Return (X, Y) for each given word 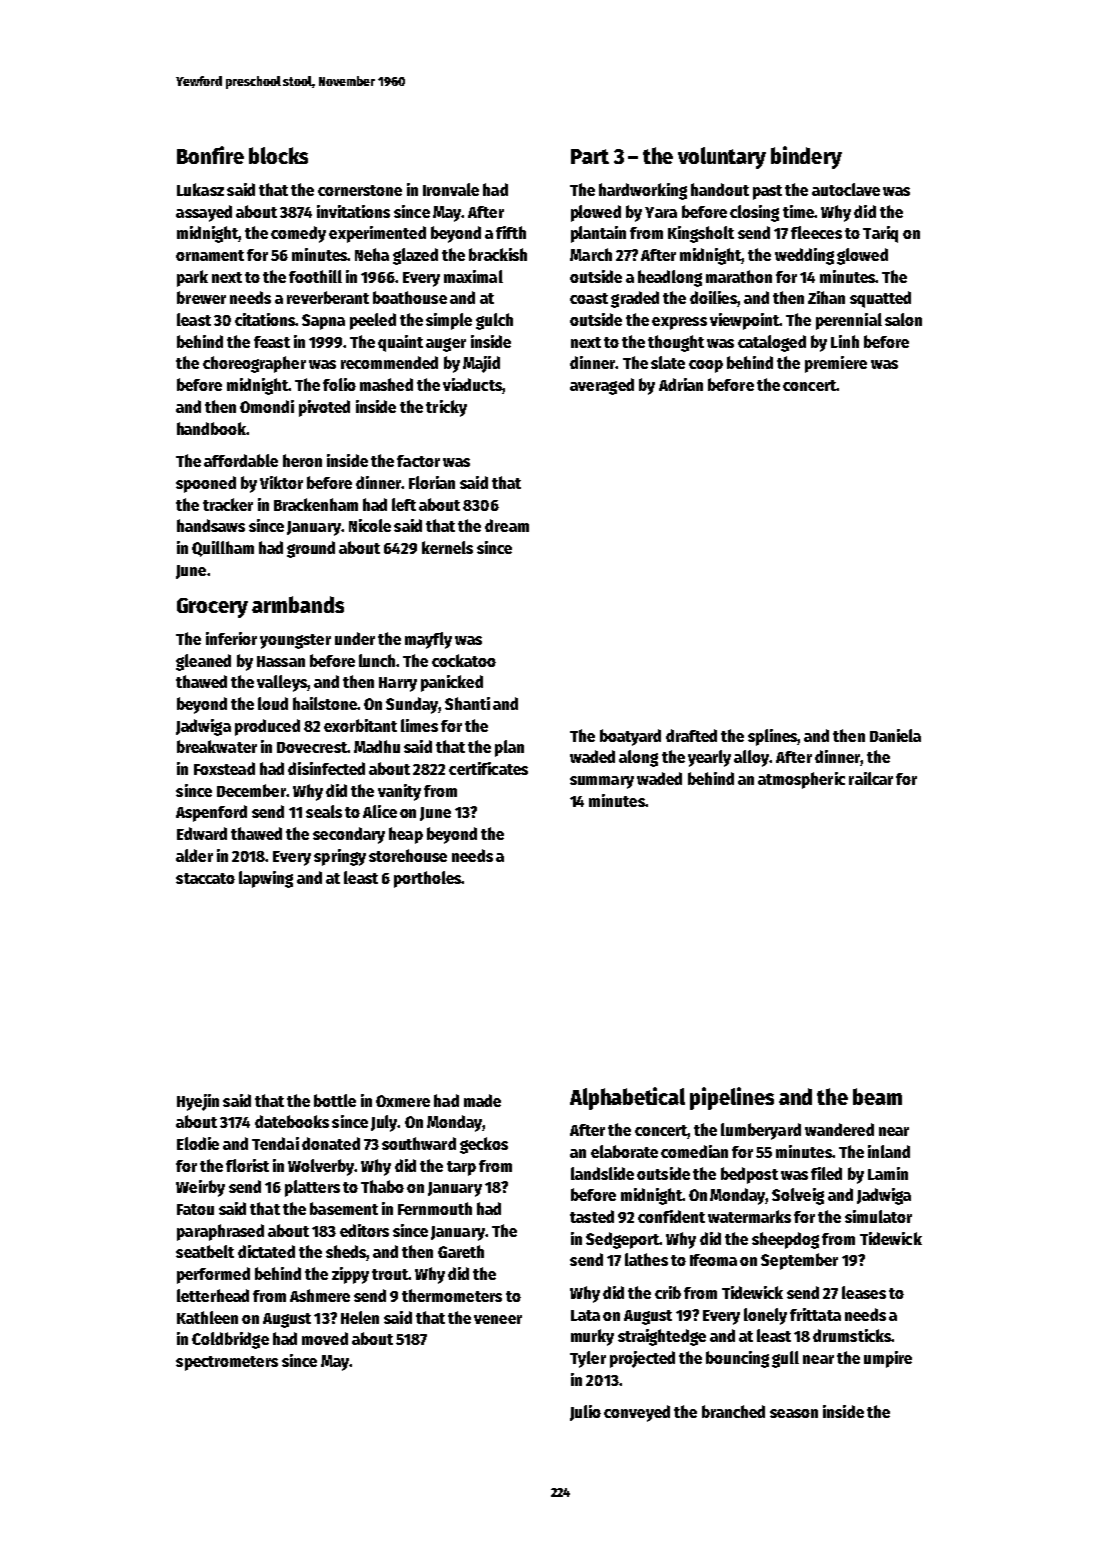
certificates (488, 768)
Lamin (888, 1173)
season (794, 1413)
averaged (602, 386)
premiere (836, 364)
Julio (585, 1413)
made (482, 1100)
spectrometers (227, 1363)
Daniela (895, 735)
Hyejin (198, 1102)
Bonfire (210, 155)
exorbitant (360, 725)
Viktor (281, 482)
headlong (670, 278)
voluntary (722, 158)
